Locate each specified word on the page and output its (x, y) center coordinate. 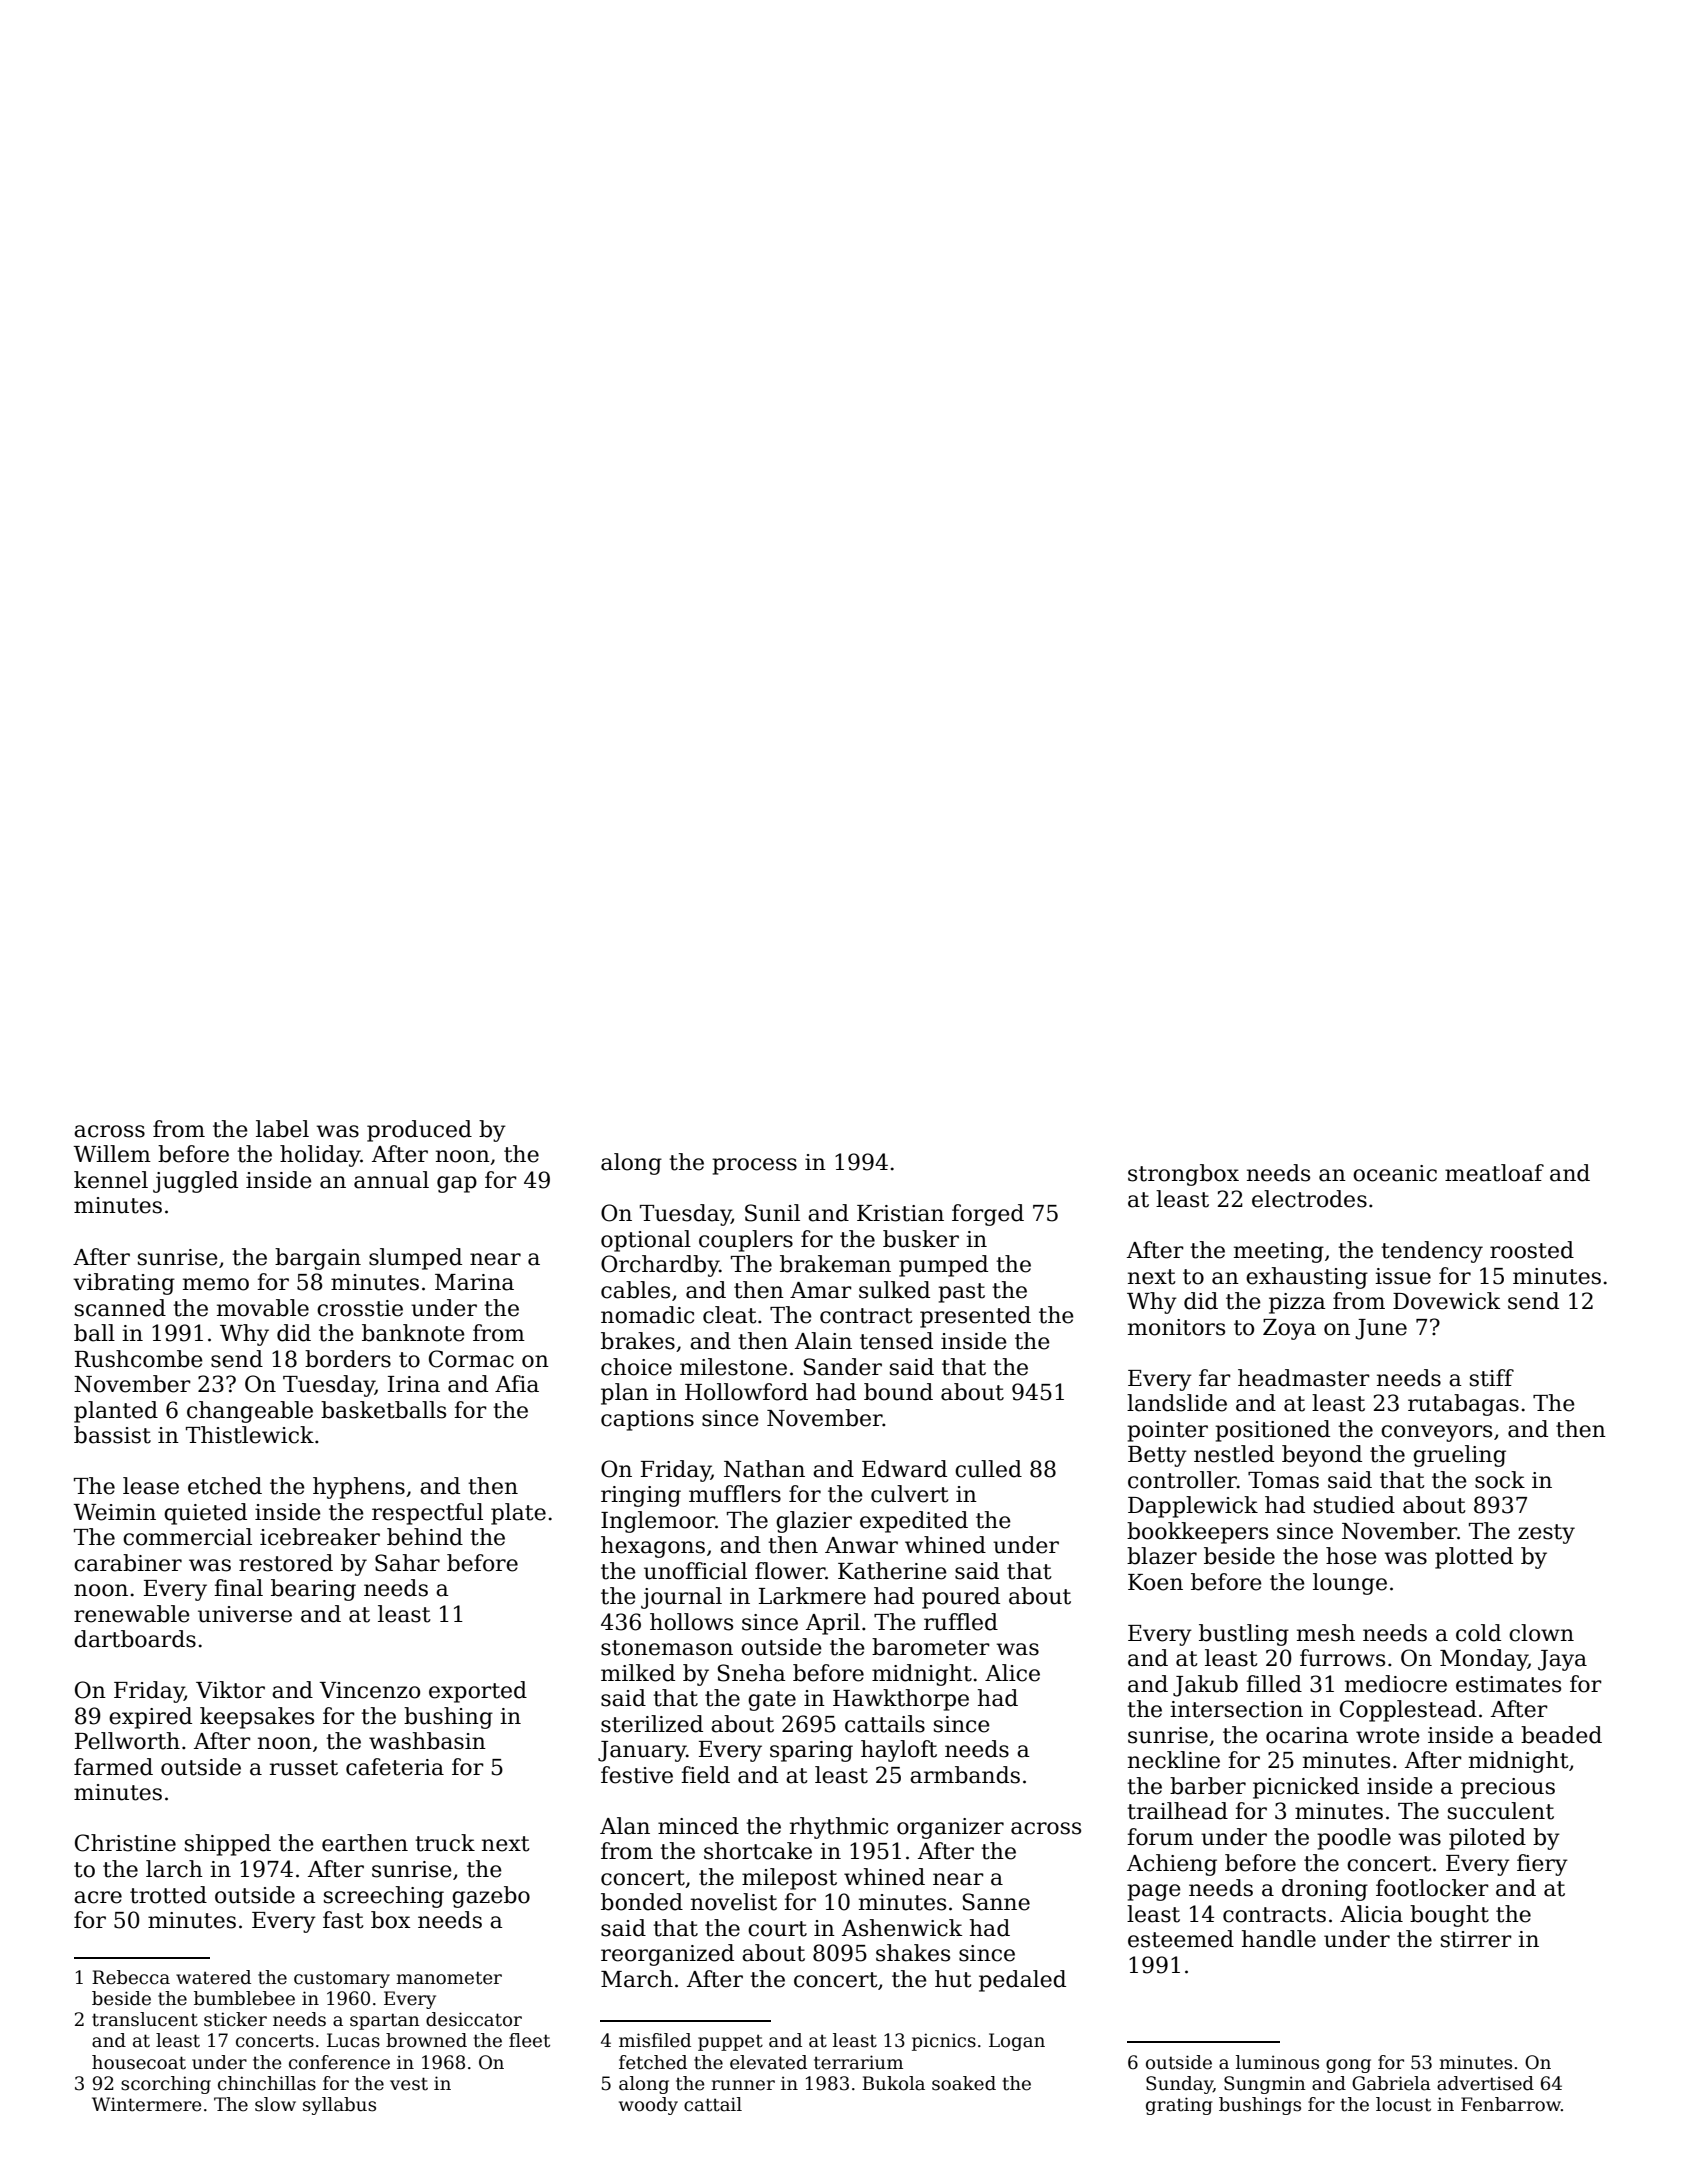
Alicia (1371, 1914)
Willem (112, 1154)
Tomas (1283, 1480)
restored (286, 1563)
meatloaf (1494, 1173)
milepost (789, 1879)
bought (1449, 1916)
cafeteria (395, 1767)
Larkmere (812, 1596)
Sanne (996, 1902)
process (754, 1166)
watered (213, 1977)
